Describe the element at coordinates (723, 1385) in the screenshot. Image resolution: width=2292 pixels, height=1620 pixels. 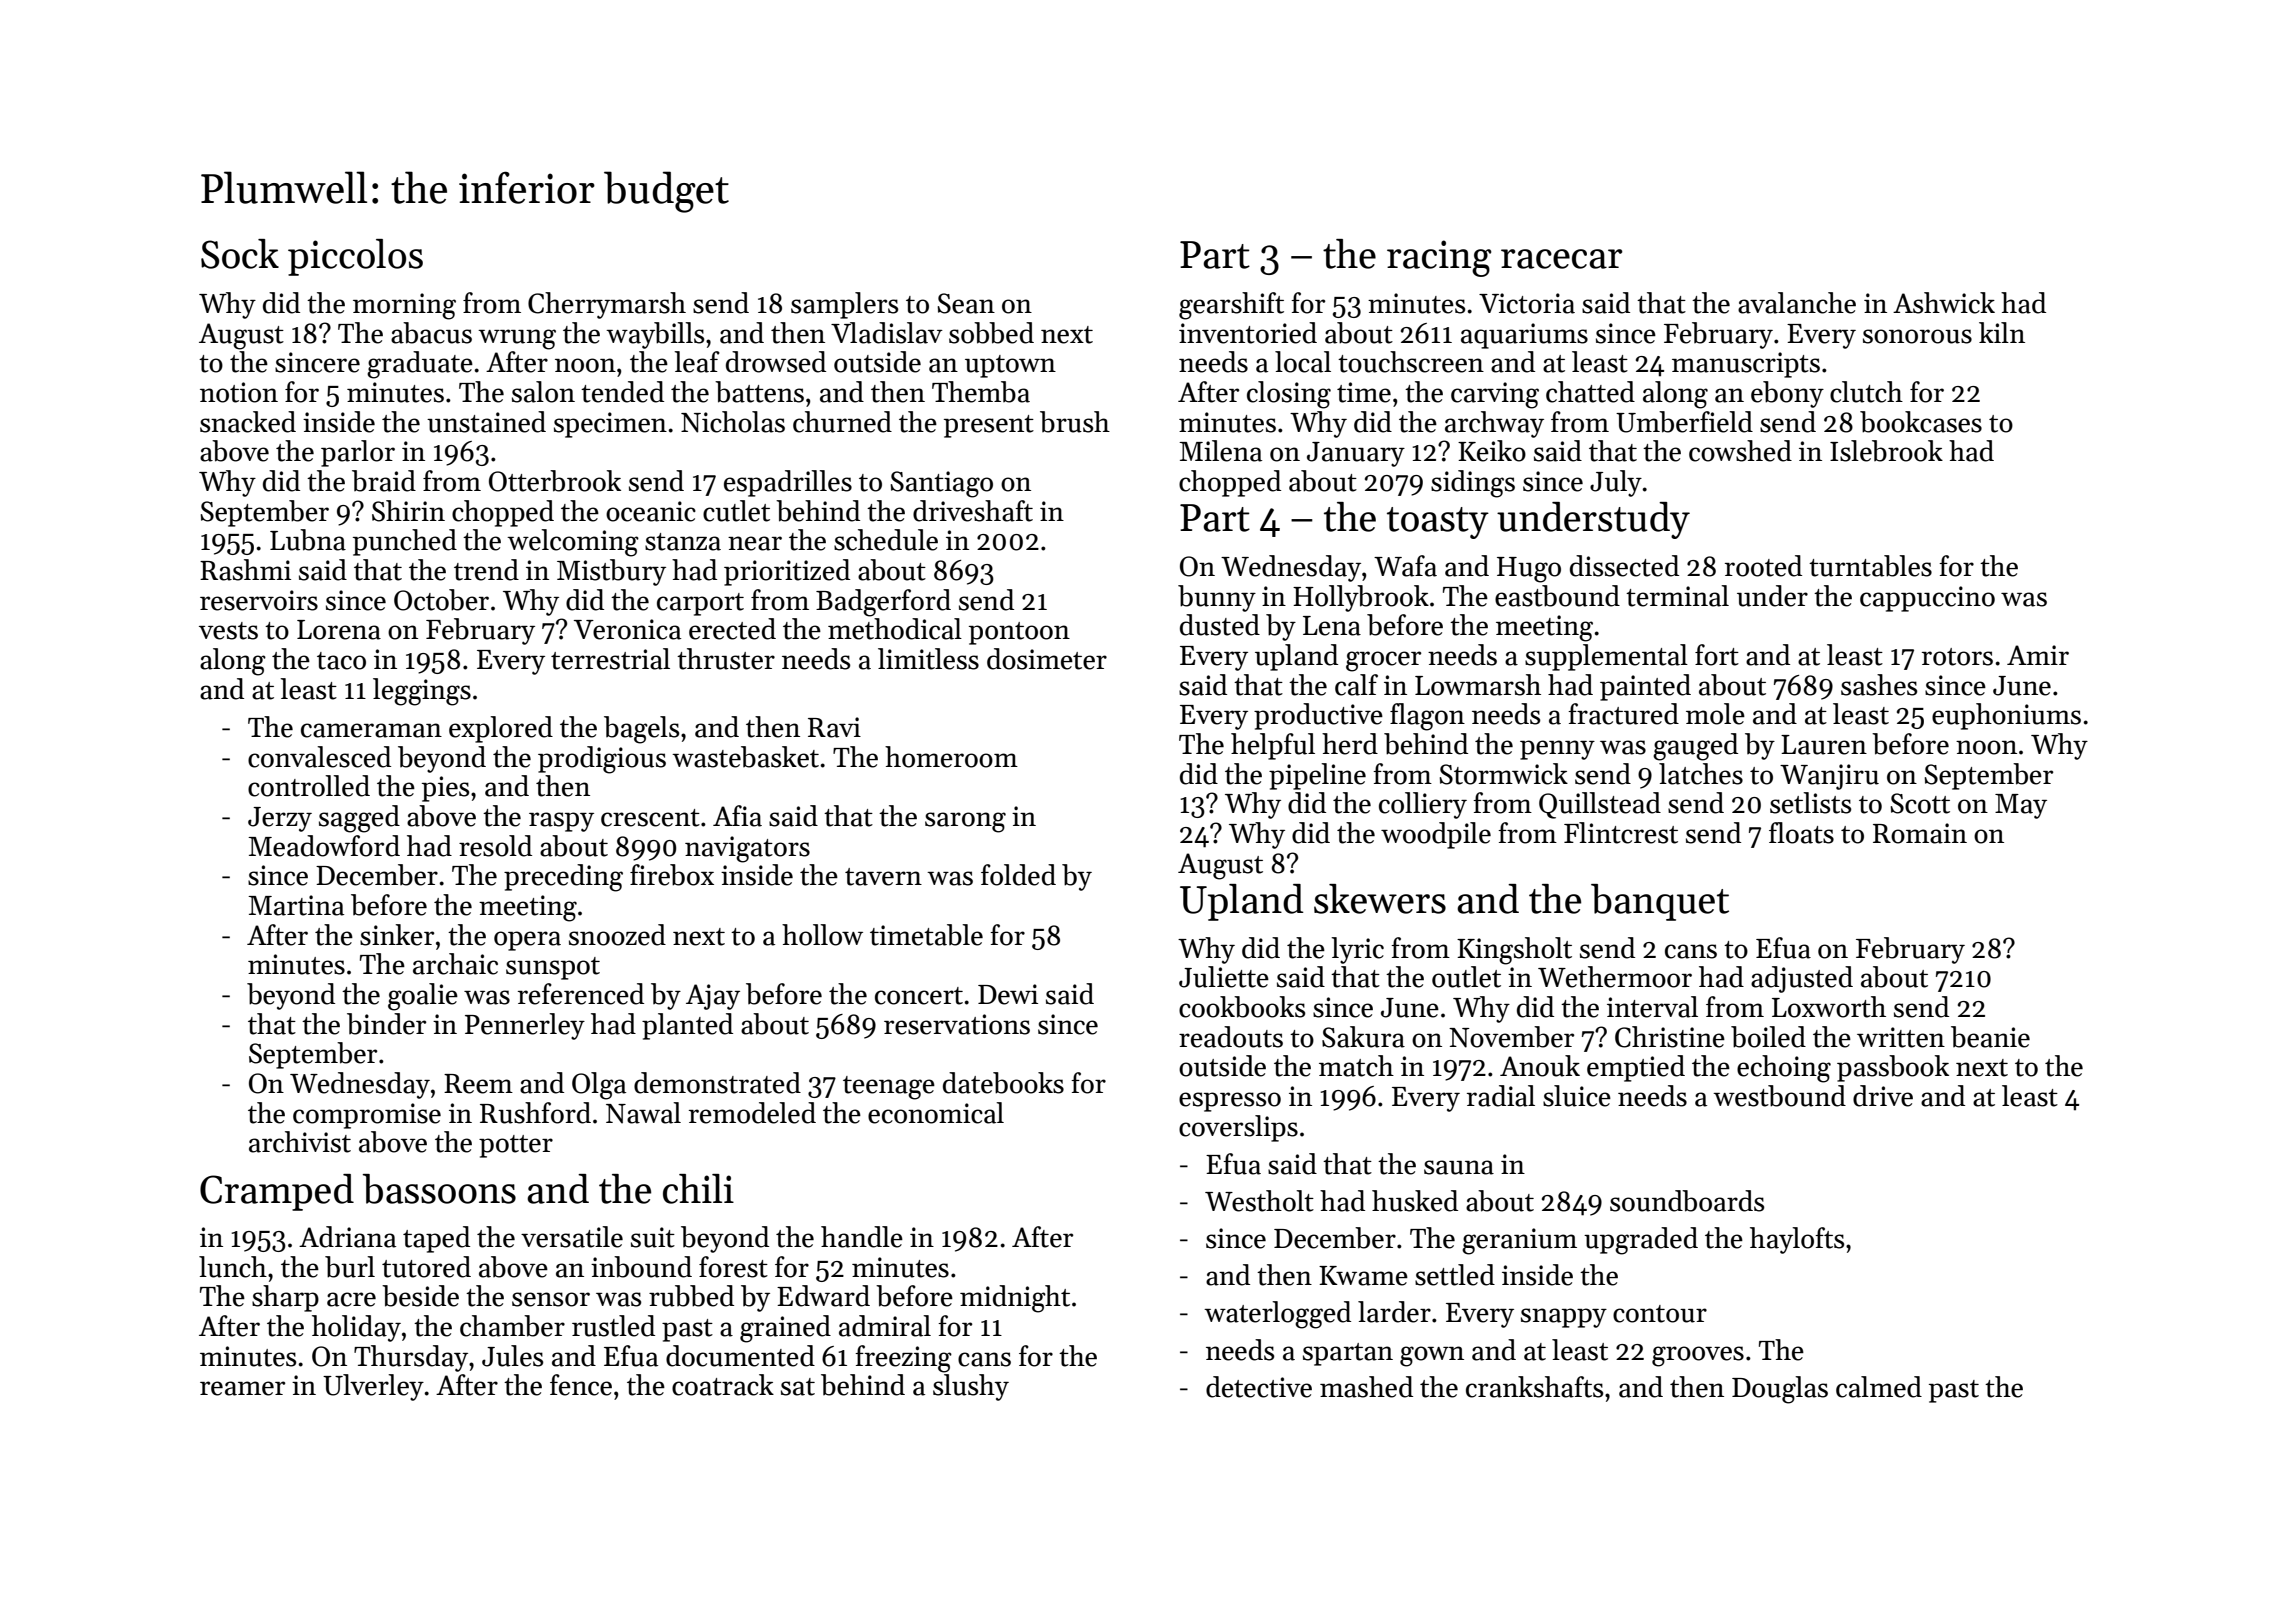
I see `coatrack` at that location.
